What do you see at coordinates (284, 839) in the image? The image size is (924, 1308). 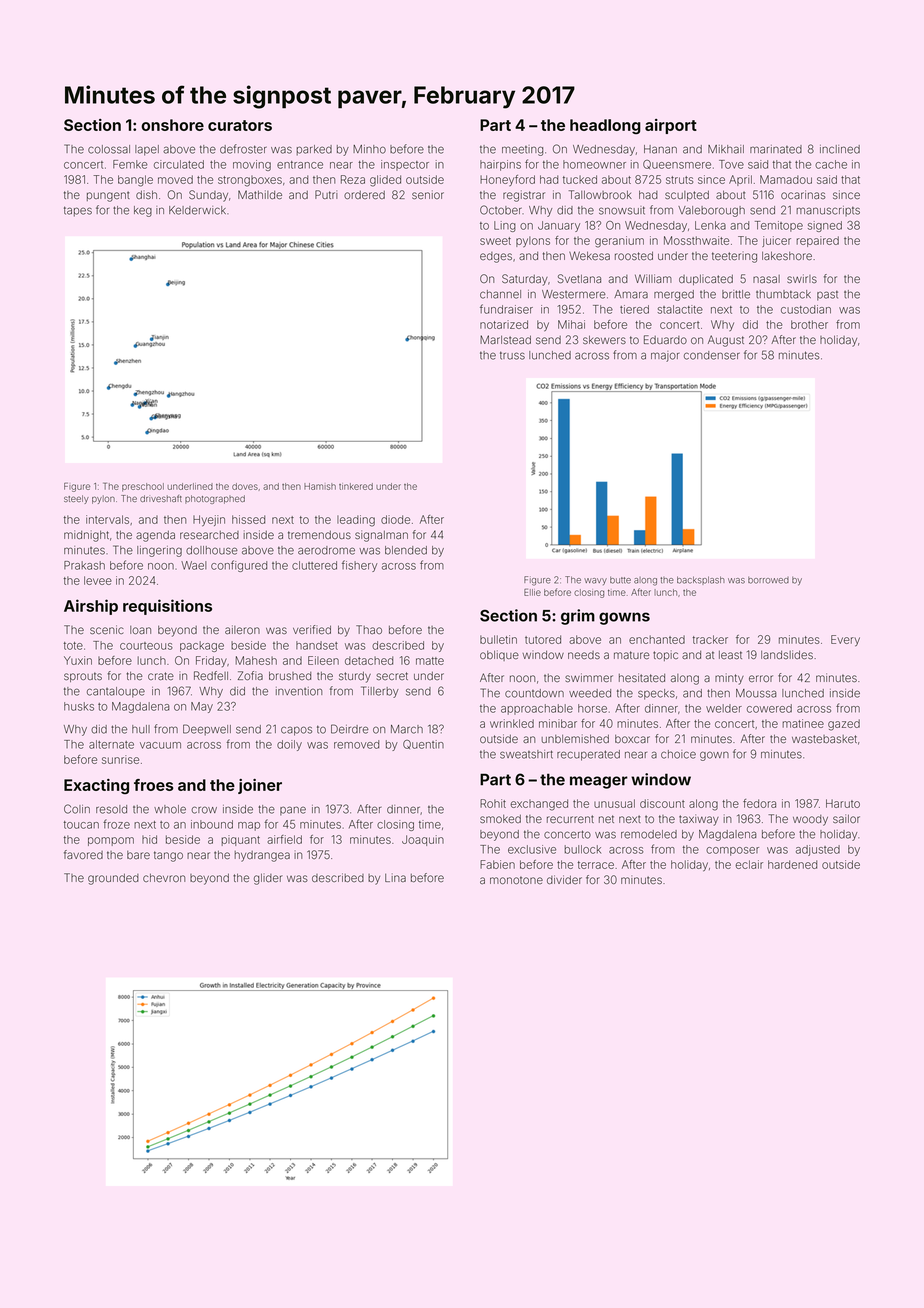 I see `airfield` at bounding box center [284, 839].
